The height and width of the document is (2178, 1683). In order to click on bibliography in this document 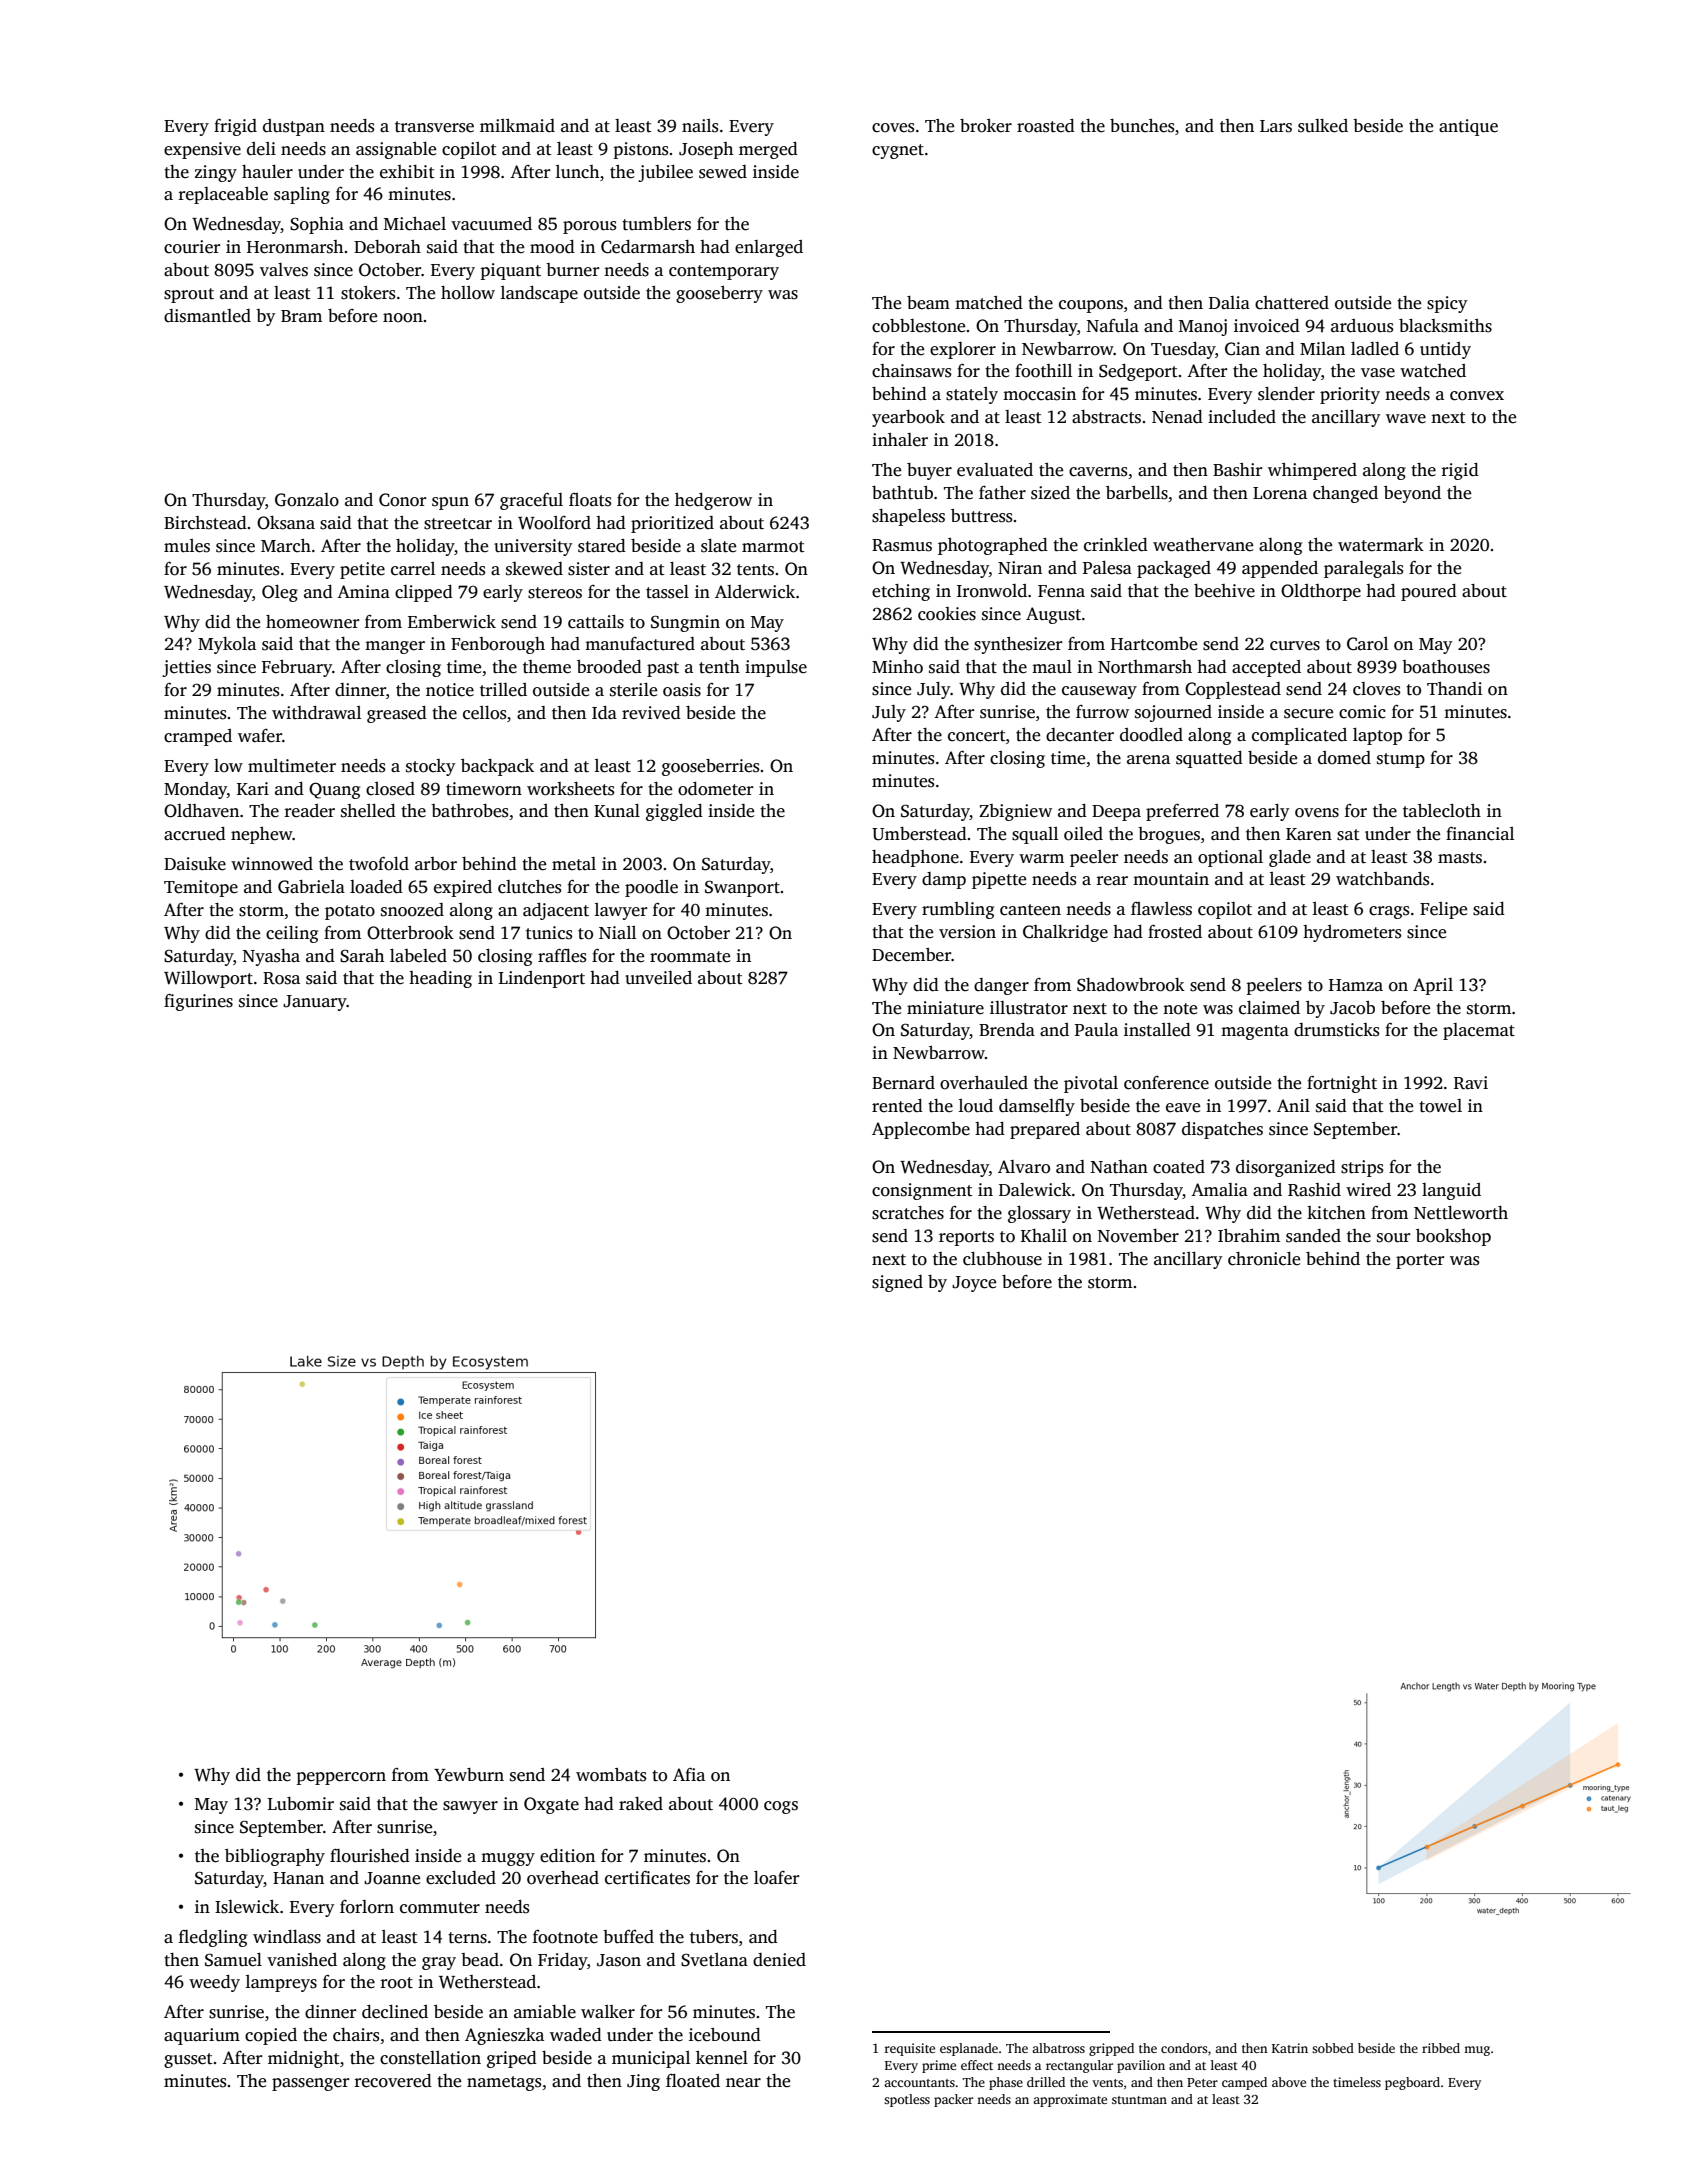, I will do `click(275, 1857)`.
